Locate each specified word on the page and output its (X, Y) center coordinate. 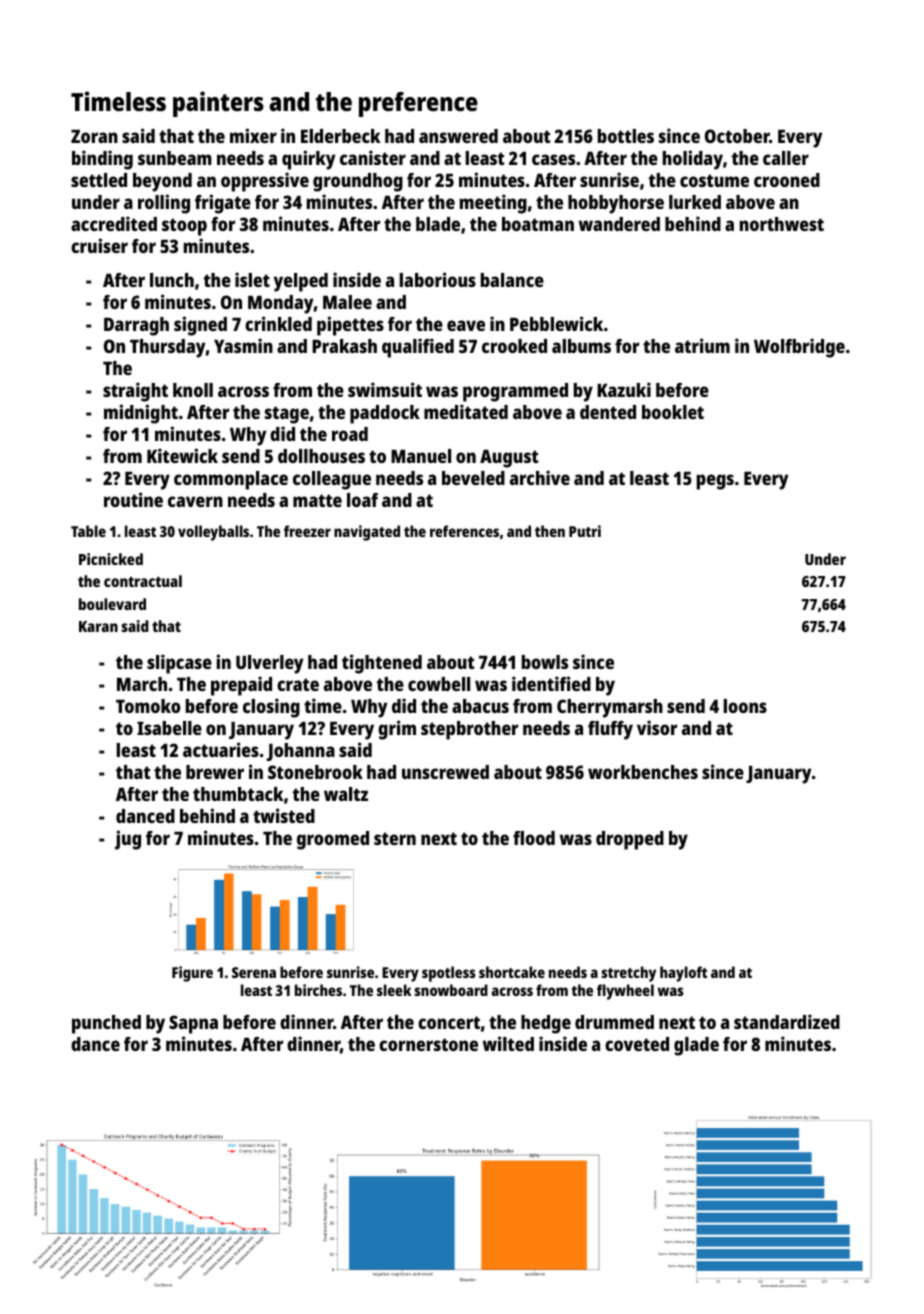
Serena (254, 972)
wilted (508, 1043)
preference (418, 104)
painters (218, 104)
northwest (782, 224)
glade (696, 1046)
